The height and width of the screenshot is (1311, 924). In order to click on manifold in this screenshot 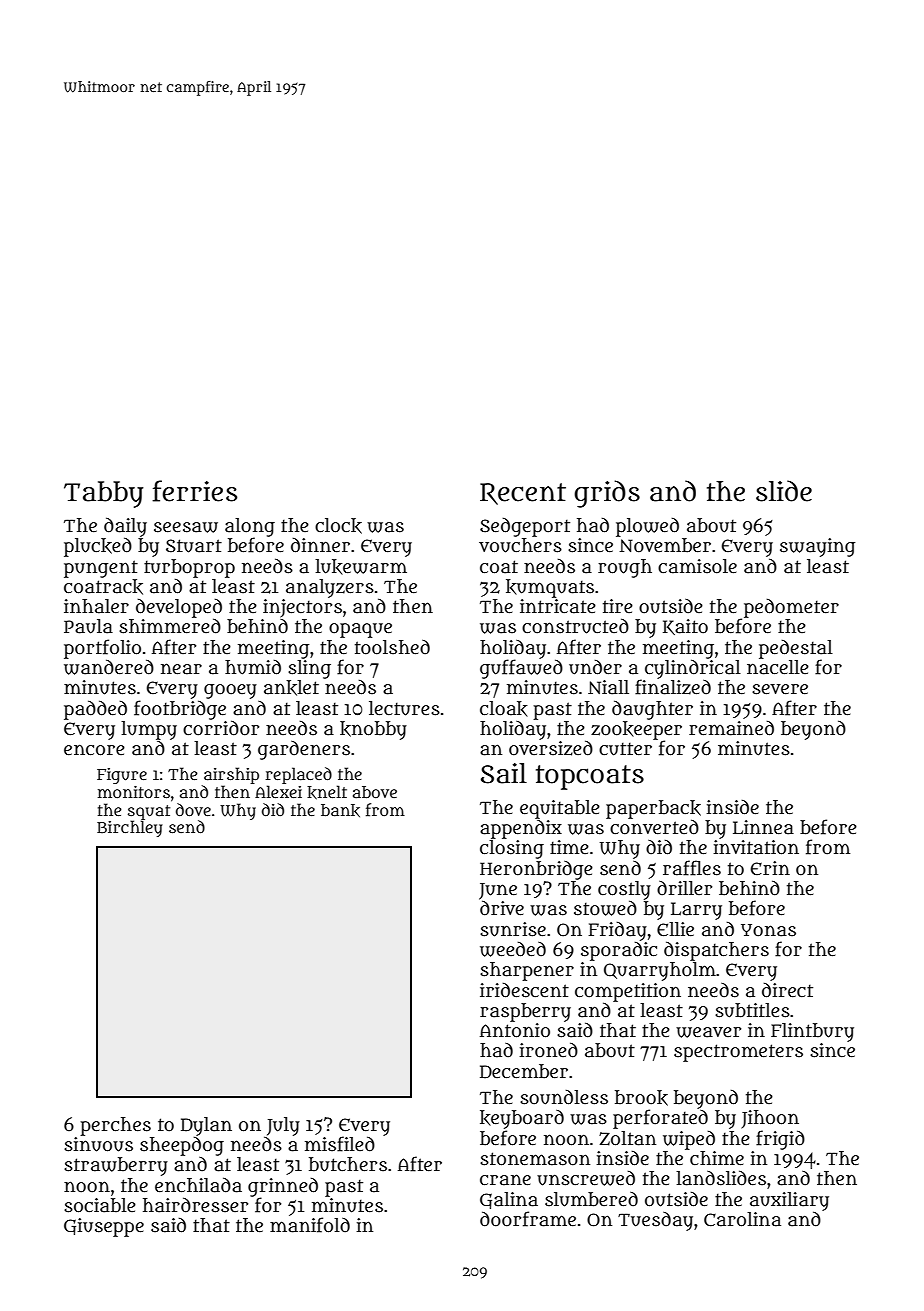, I will do `click(310, 1225)`.
